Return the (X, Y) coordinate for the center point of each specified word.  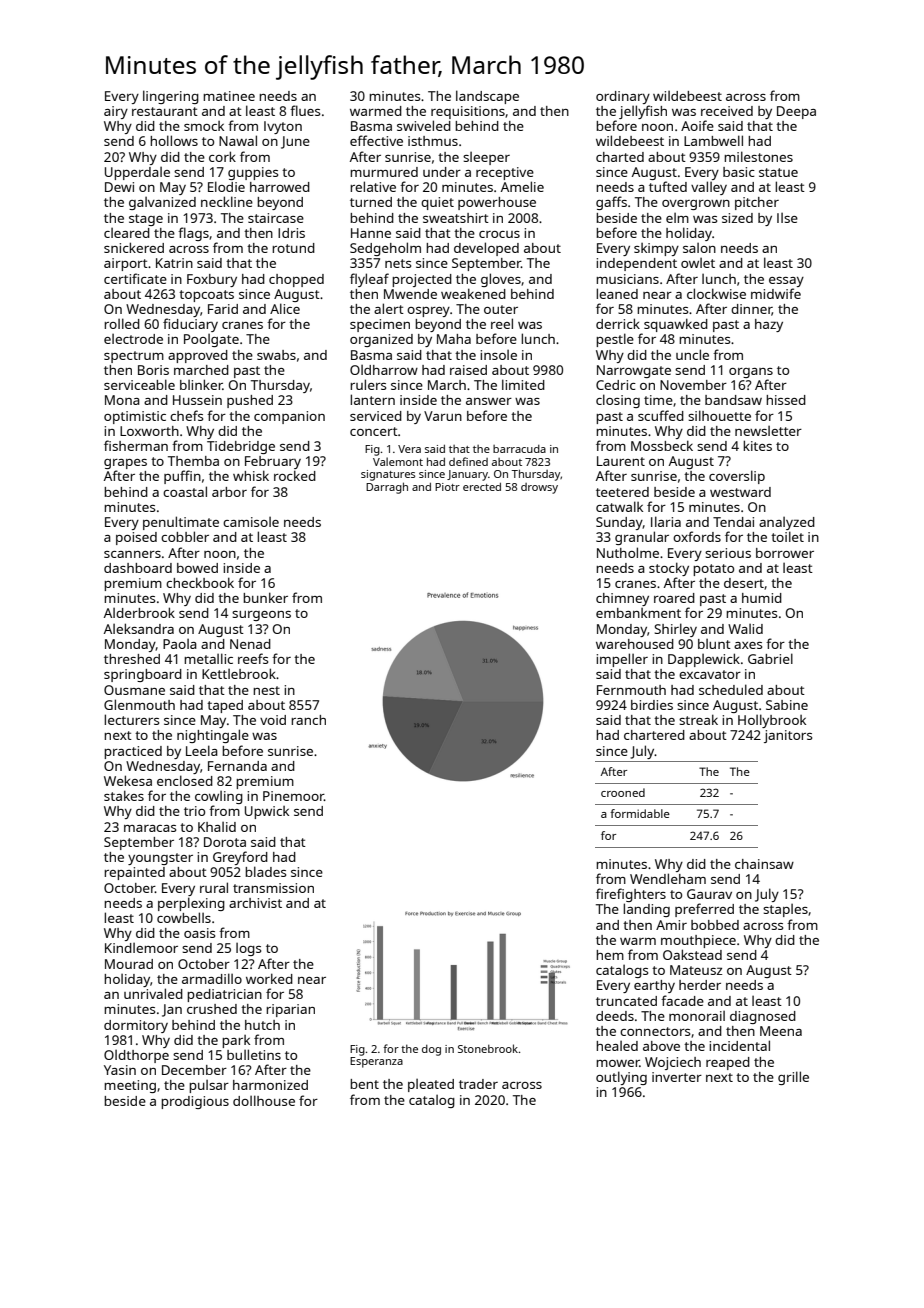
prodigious (195, 1102)
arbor (229, 492)
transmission (273, 888)
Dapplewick (704, 660)
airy (116, 112)
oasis (199, 933)
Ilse (787, 218)
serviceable (139, 384)
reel (502, 323)
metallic (208, 658)
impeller (622, 660)
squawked (676, 325)
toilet (787, 536)
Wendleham (668, 878)
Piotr (447, 487)
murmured (384, 172)
